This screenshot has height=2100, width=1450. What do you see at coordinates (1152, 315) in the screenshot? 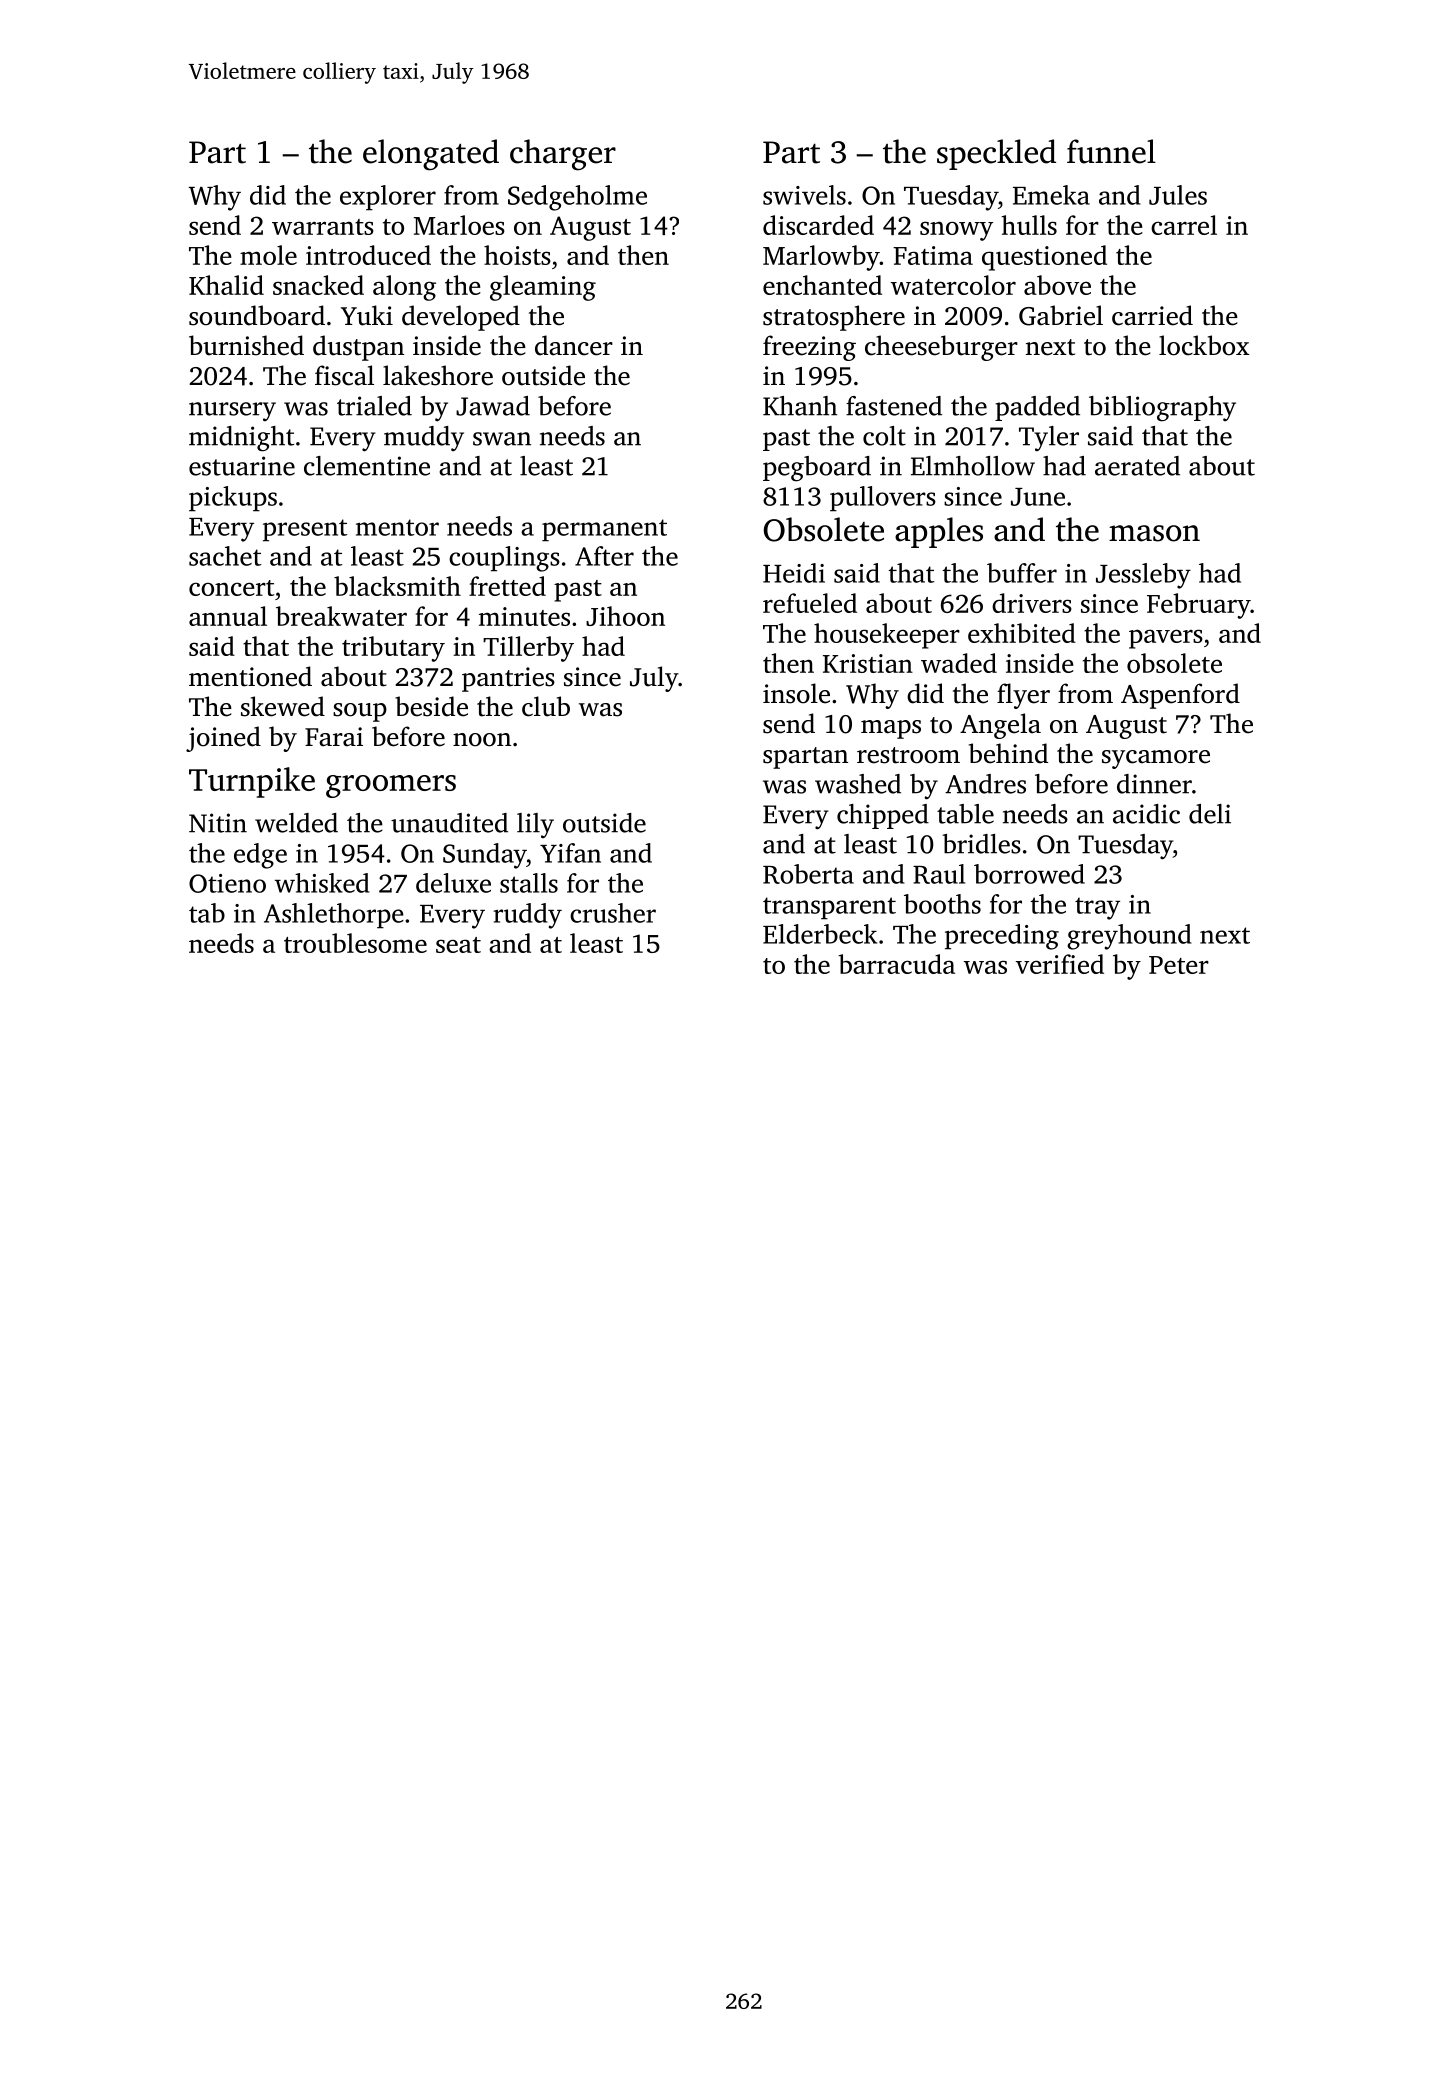
I see `carried` at bounding box center [1152, 315].
